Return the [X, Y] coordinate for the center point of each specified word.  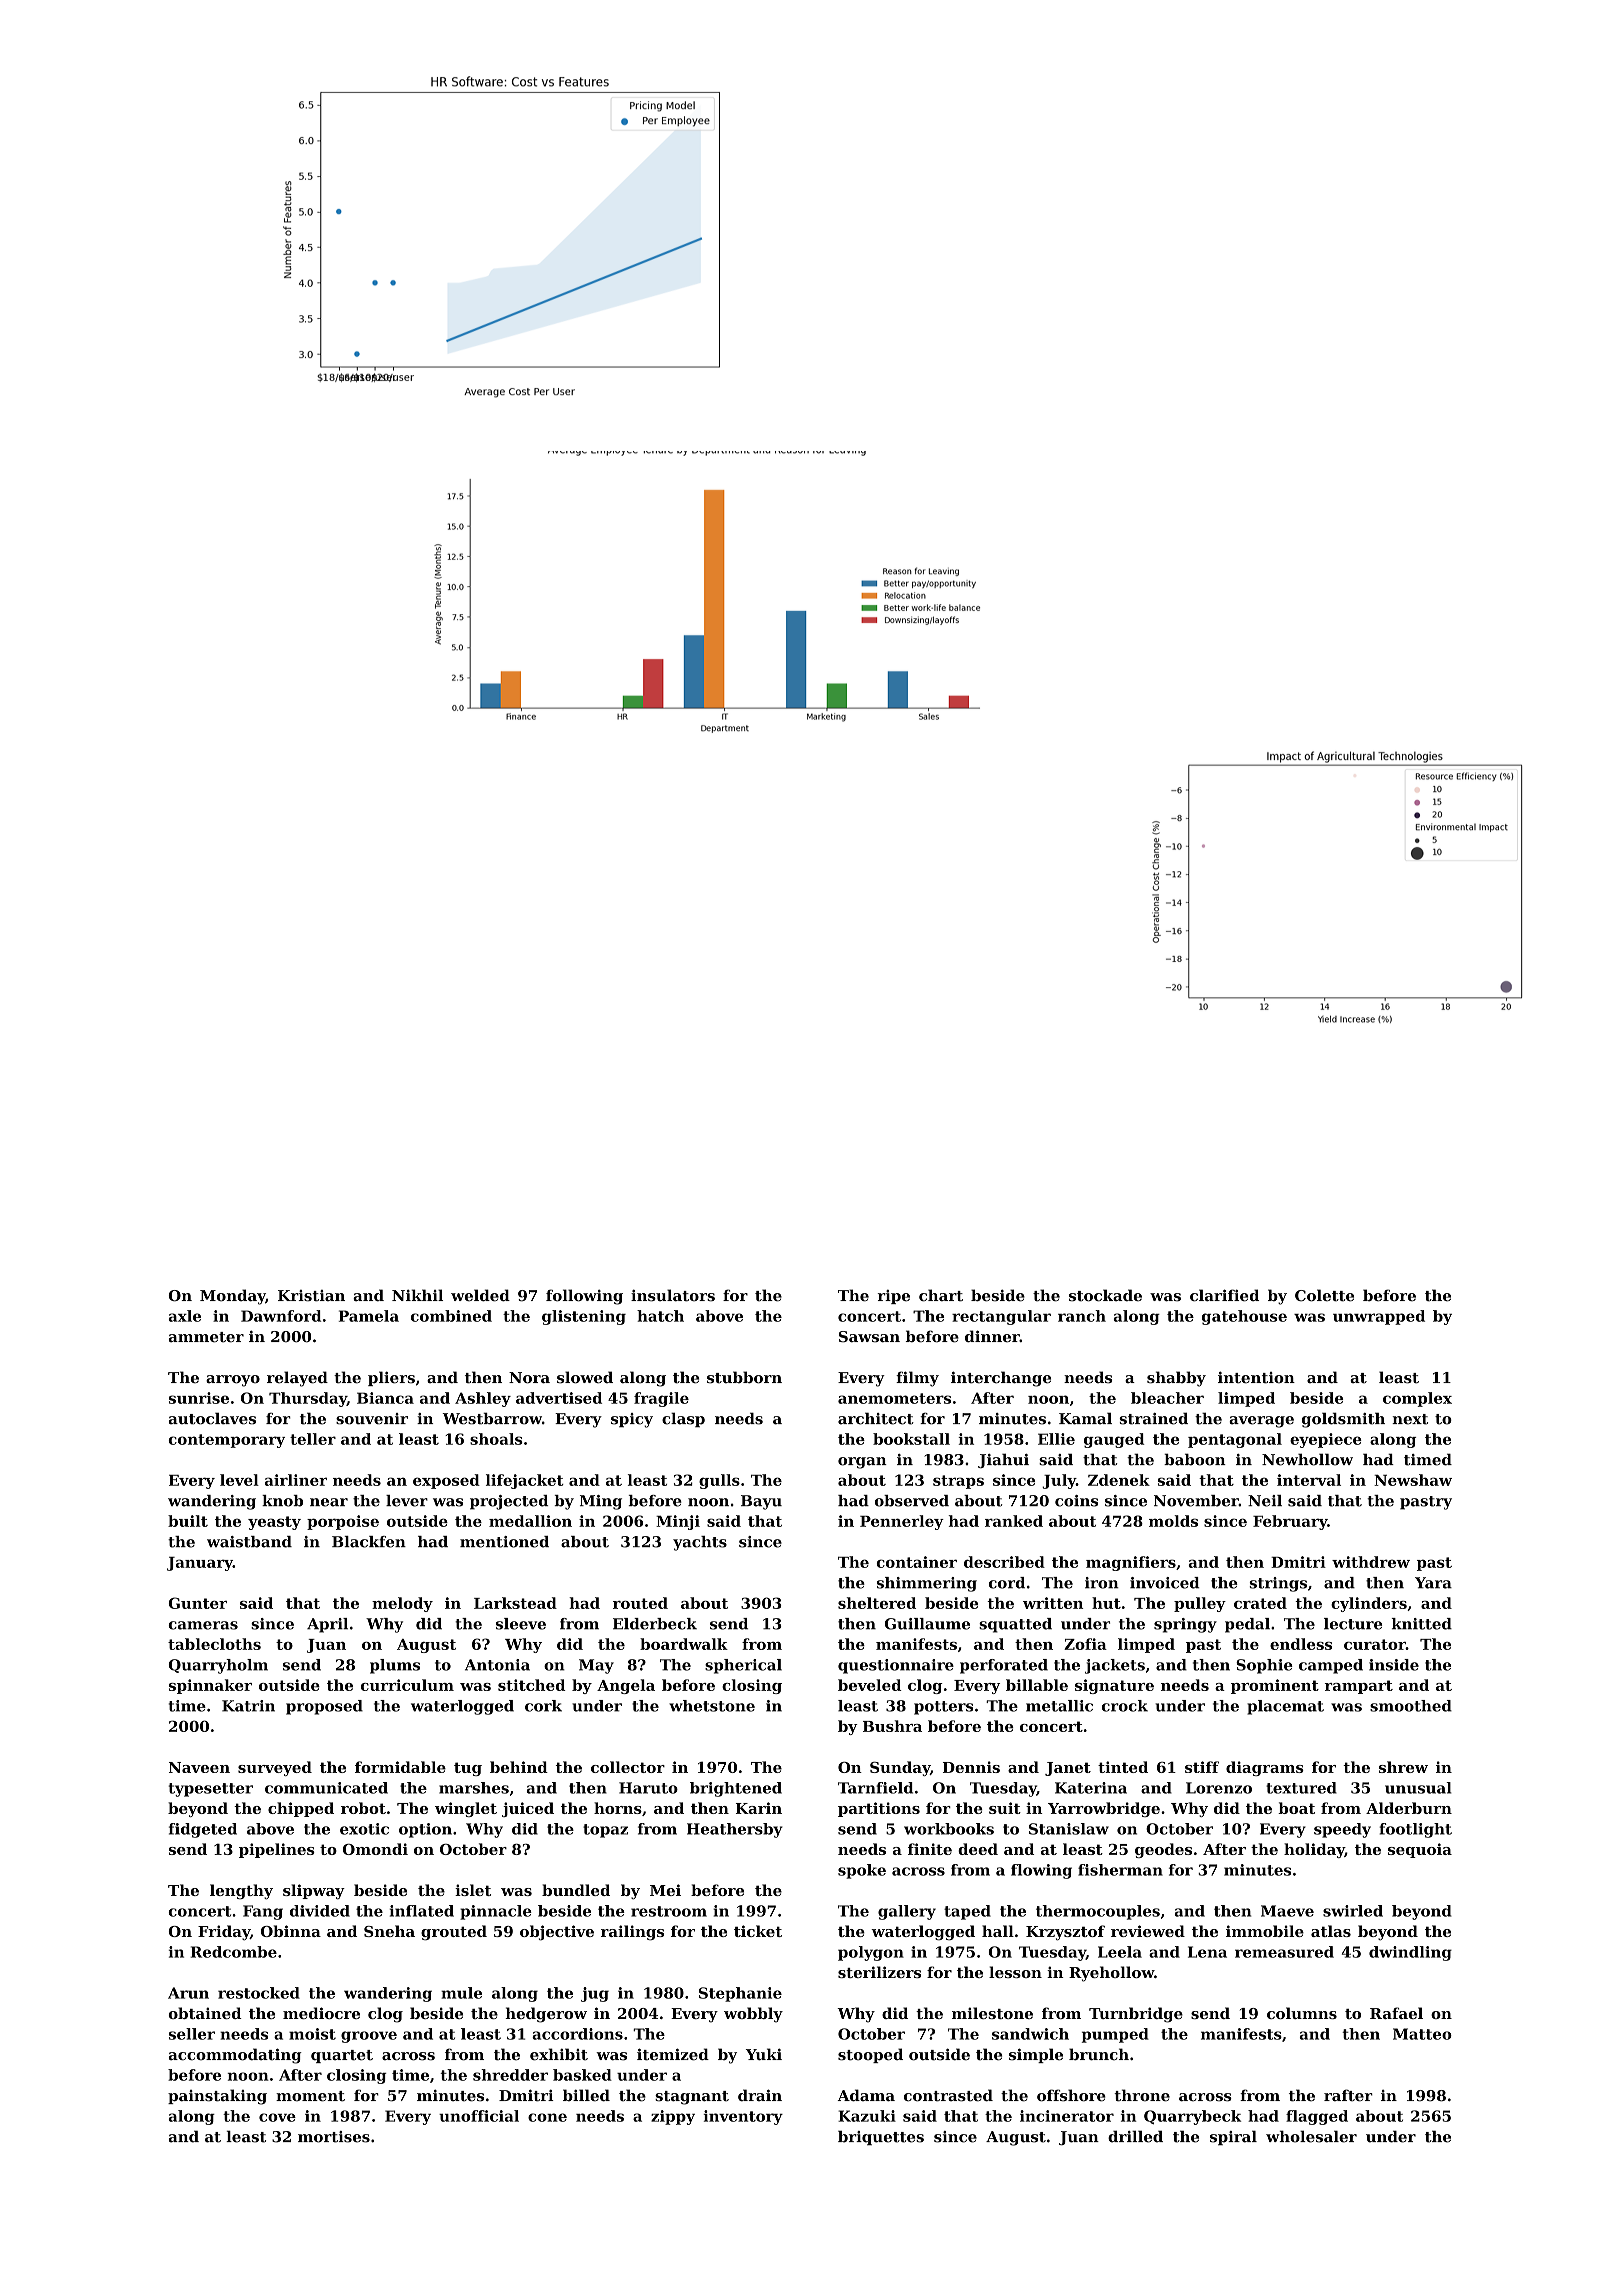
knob [282, 1501]
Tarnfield [875, 1788]
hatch [660, 1316]
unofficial [479, 2116]
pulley [1200, 1604]
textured [1301, 1788]
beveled [869, 1685]
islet [473, 1890]
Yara [1433, 1583]
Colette [1324, 1295]
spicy [632, 1420]
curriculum [407, 1685]
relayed [297, 1379]
